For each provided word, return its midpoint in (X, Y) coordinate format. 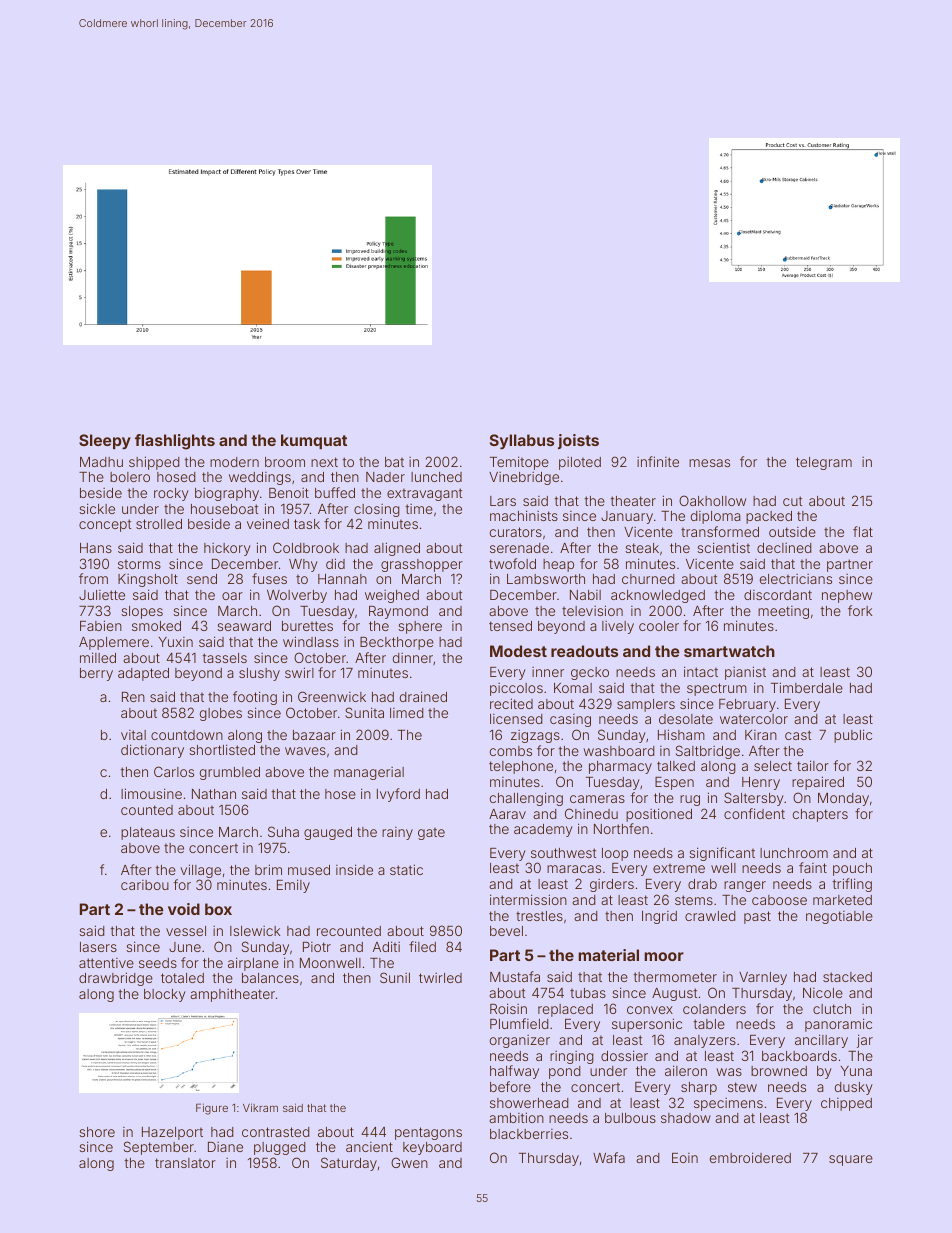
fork (860, 610)
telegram (824, 463)
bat (394, 462)
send (202, 579)
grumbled (230, 773)
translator (185, 1163)
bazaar (314, 735)
